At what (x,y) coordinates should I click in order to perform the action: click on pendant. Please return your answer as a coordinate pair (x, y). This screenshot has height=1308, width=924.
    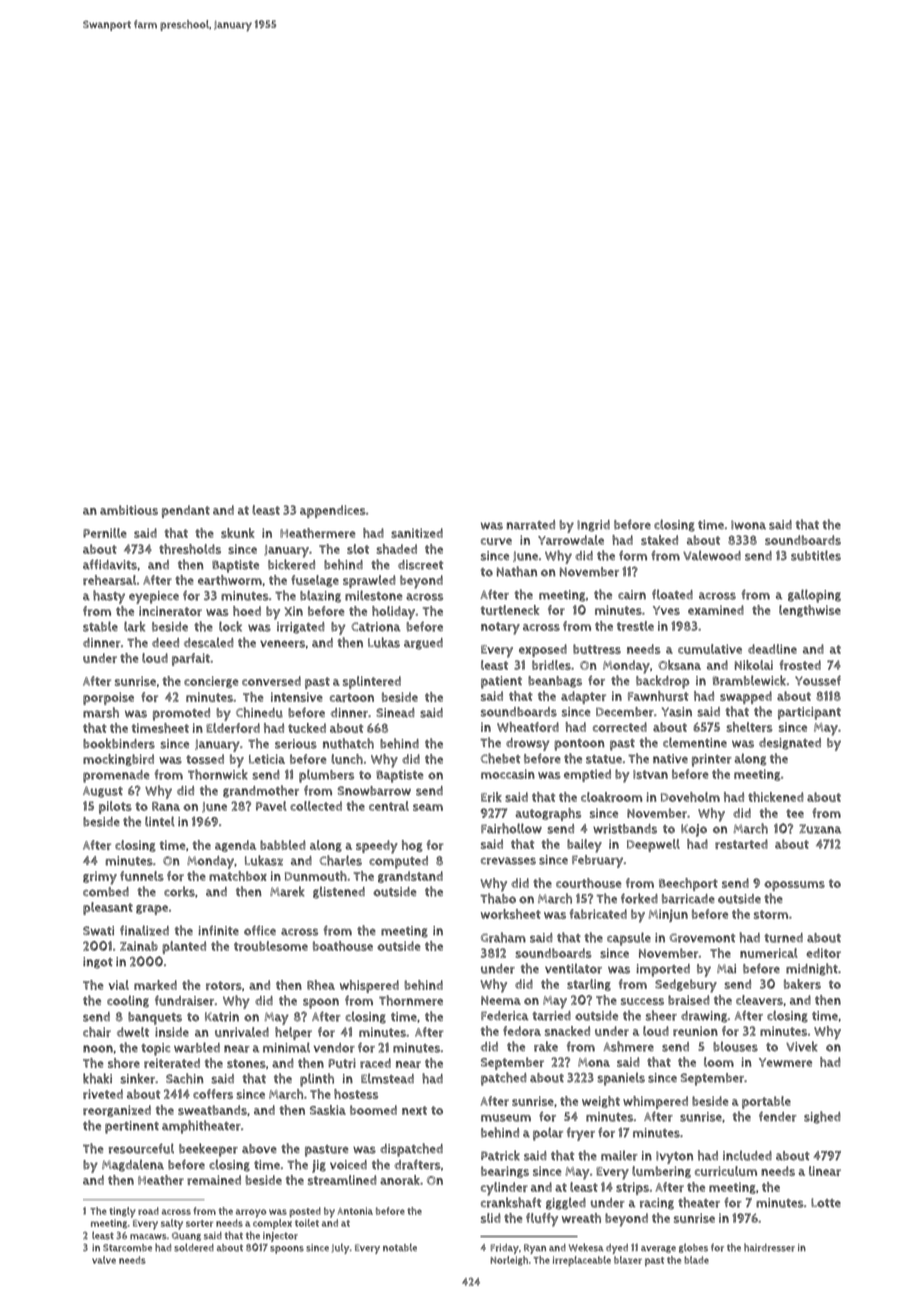
    Looking at the image, I should click on (186, 511).
